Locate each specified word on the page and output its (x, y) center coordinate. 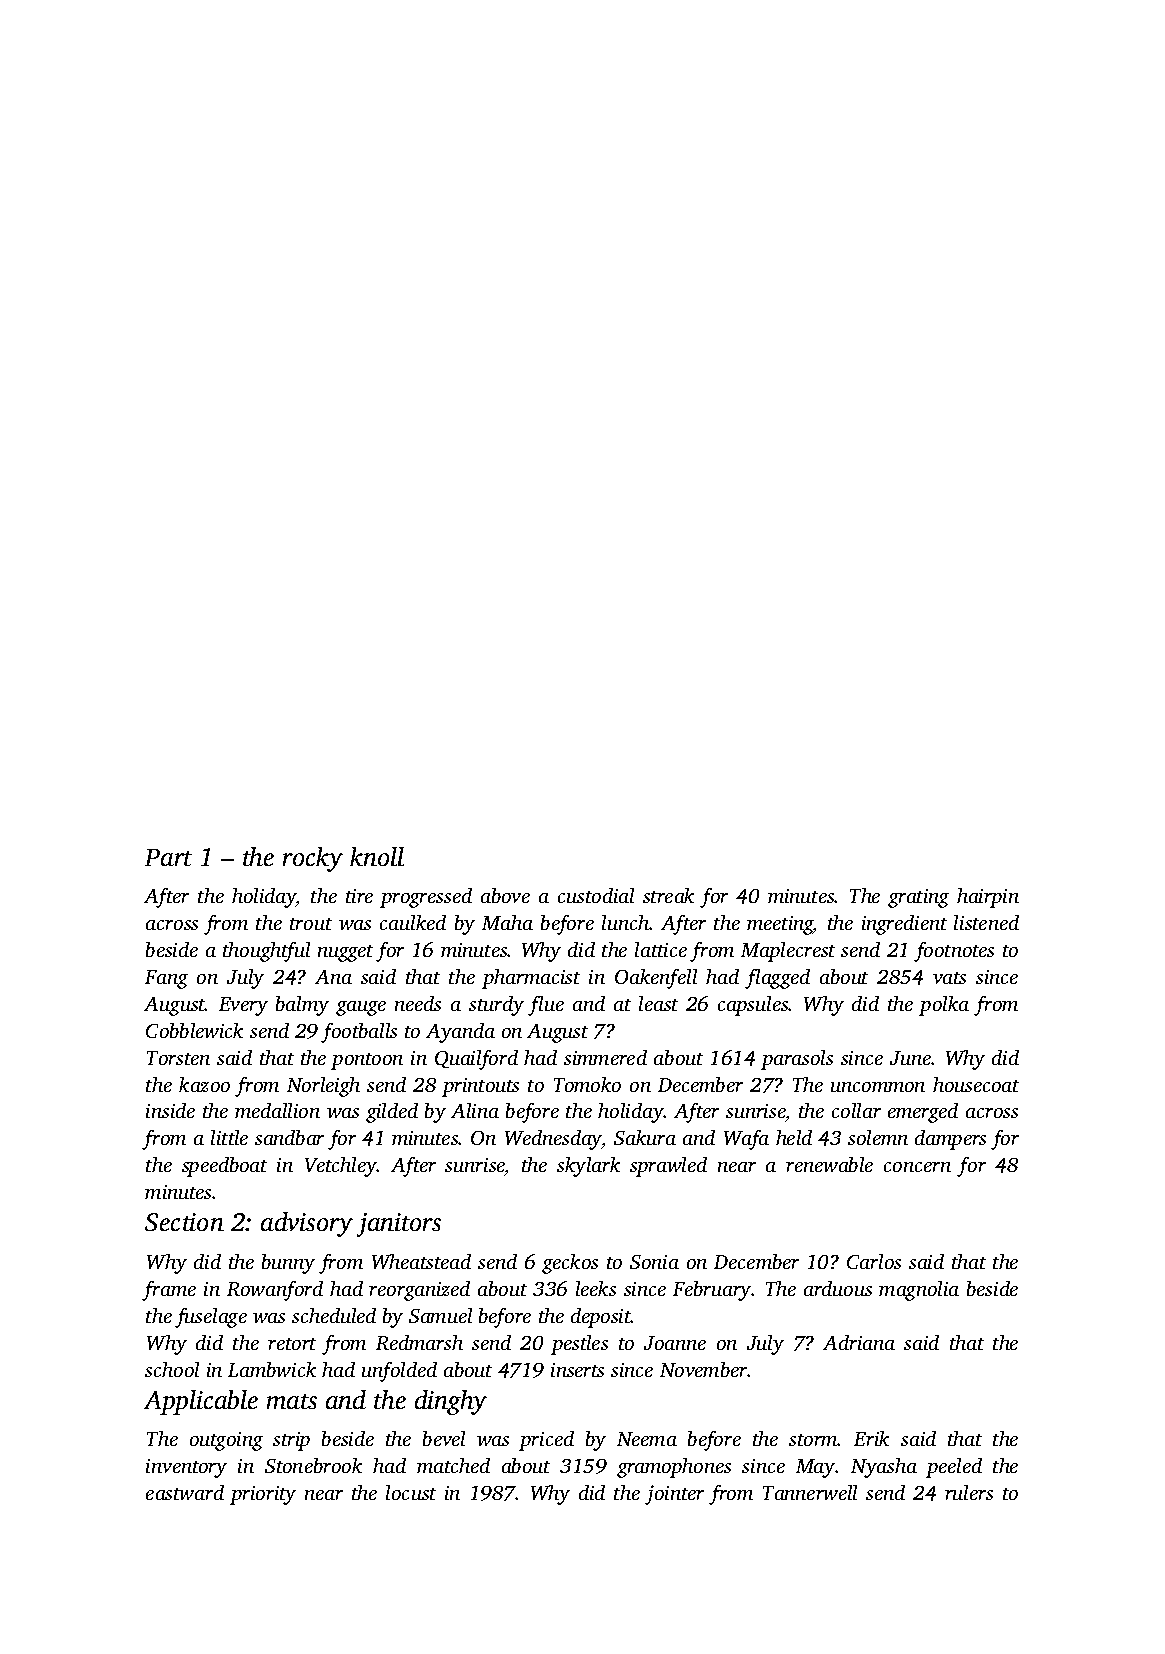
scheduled (334, 1315)
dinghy (451, 1402)
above (505, 895)
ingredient (904, 925)
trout (311, 924)
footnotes (954, 952)
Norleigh (323, 1087)
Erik (871, 1438)
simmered (605, 1057)
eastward (185, 1492)
